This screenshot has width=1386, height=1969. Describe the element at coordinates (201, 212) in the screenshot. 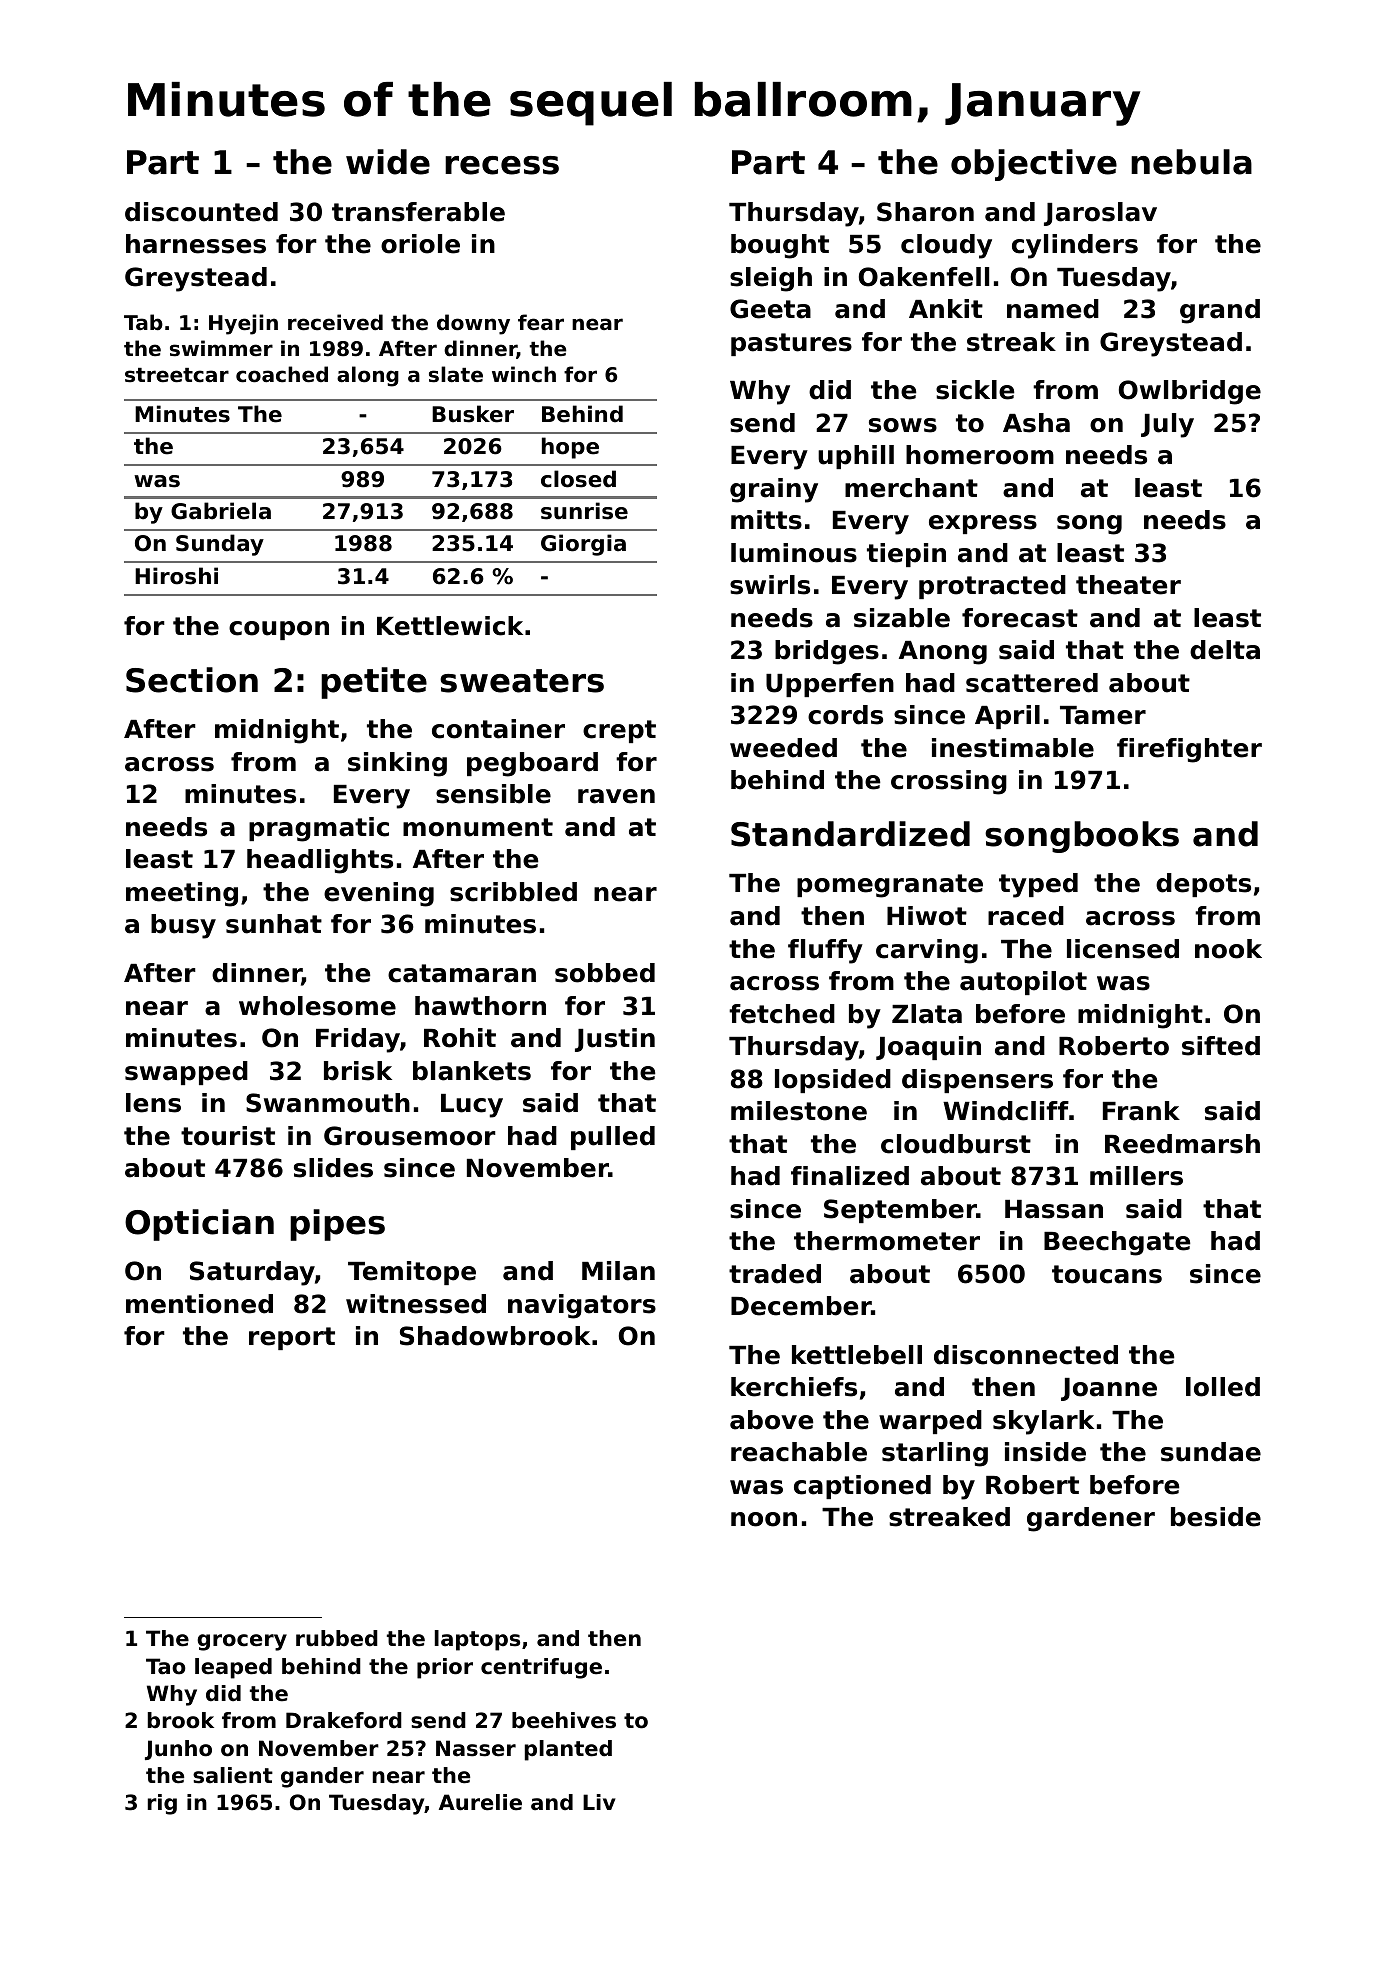

I see `discounted` at that location.
